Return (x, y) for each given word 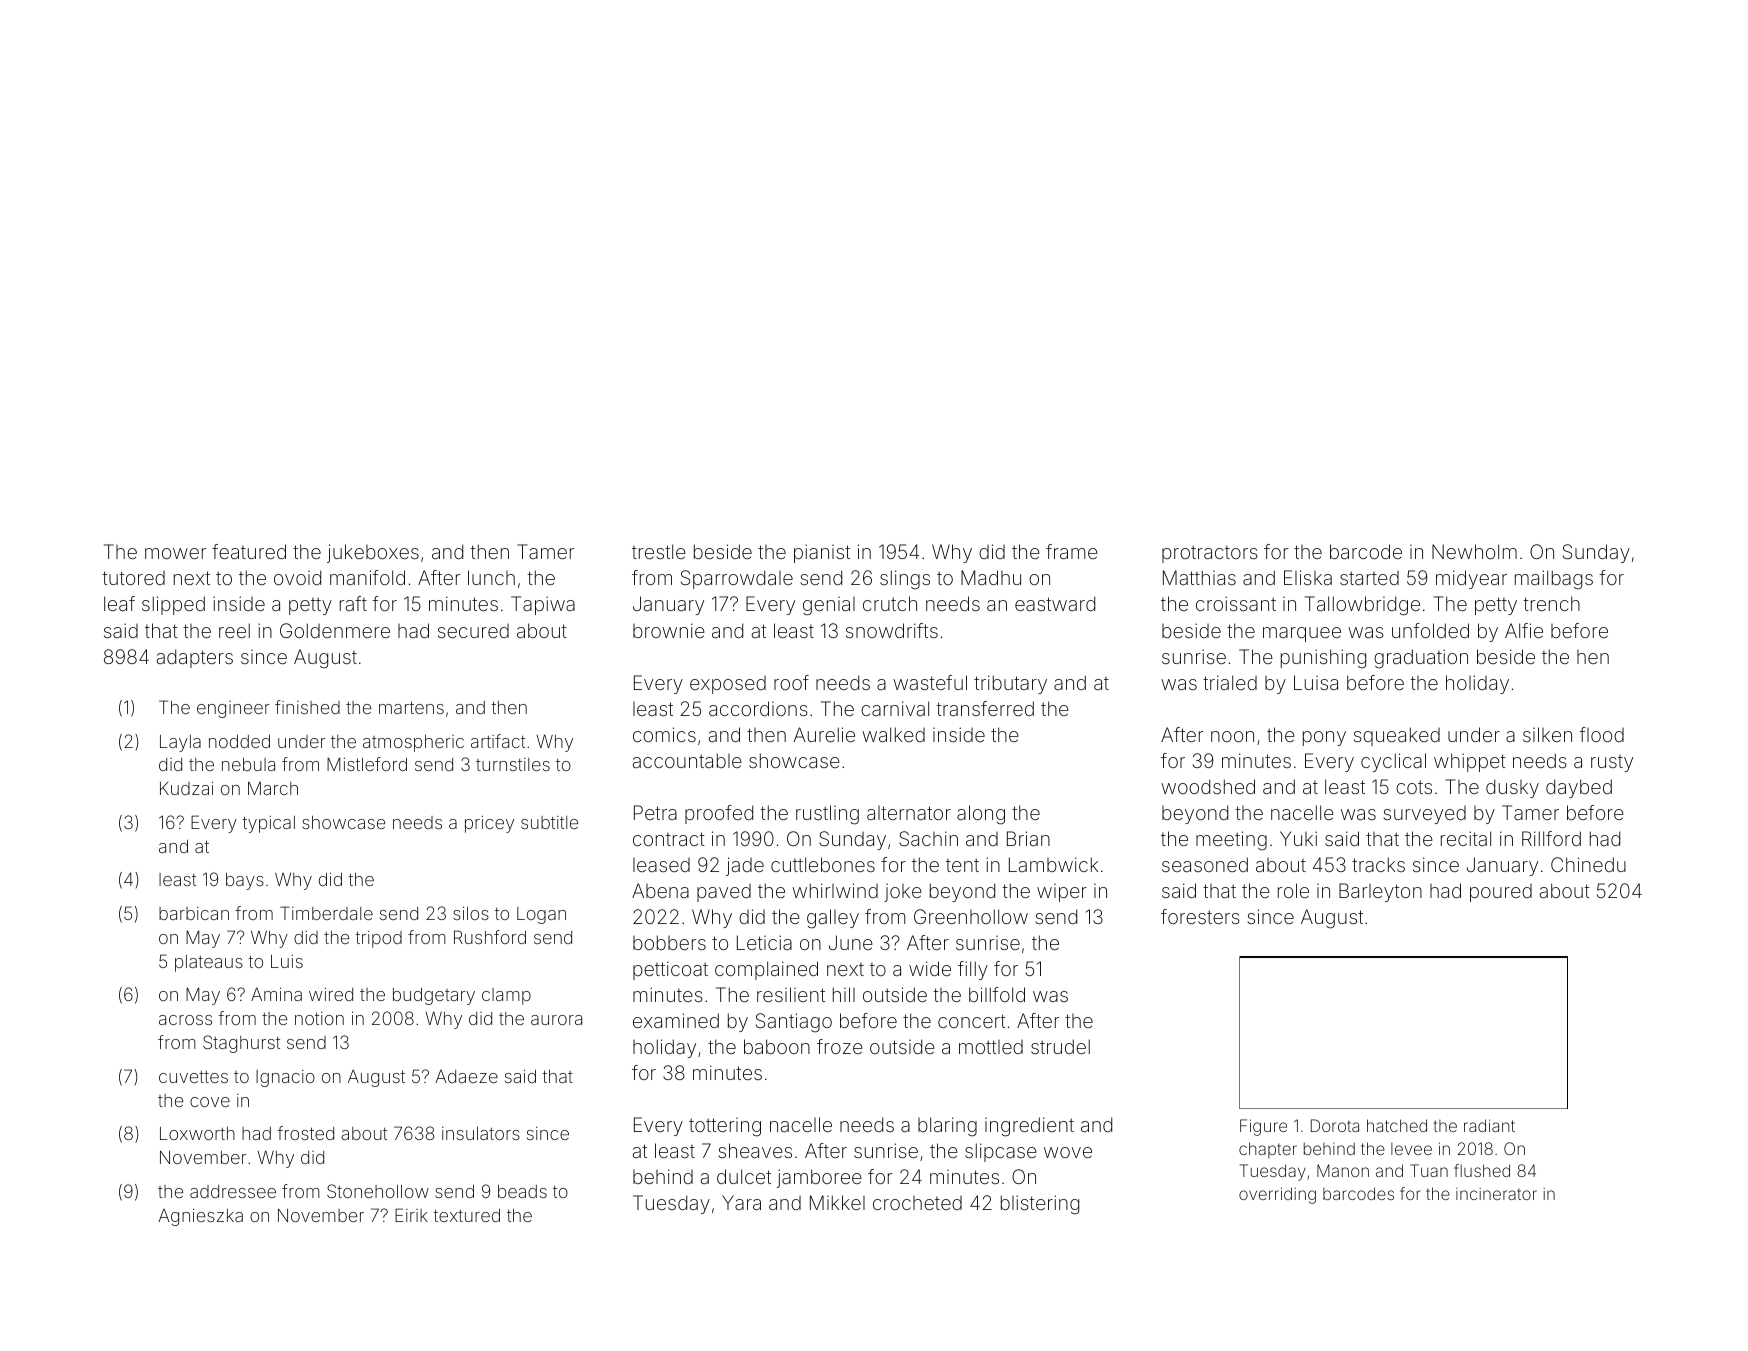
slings (905, 580)
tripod (378, 939)
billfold (997, 994)
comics (664, 734)
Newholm (1474, 551)
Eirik (411, 1215)
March (273, 788)
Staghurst (241, 1044)
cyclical (1393, 762)
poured (1501, 893)
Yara (741, 1202)
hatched (1397, 1125)
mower (175, 553)
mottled (991, 1047)
